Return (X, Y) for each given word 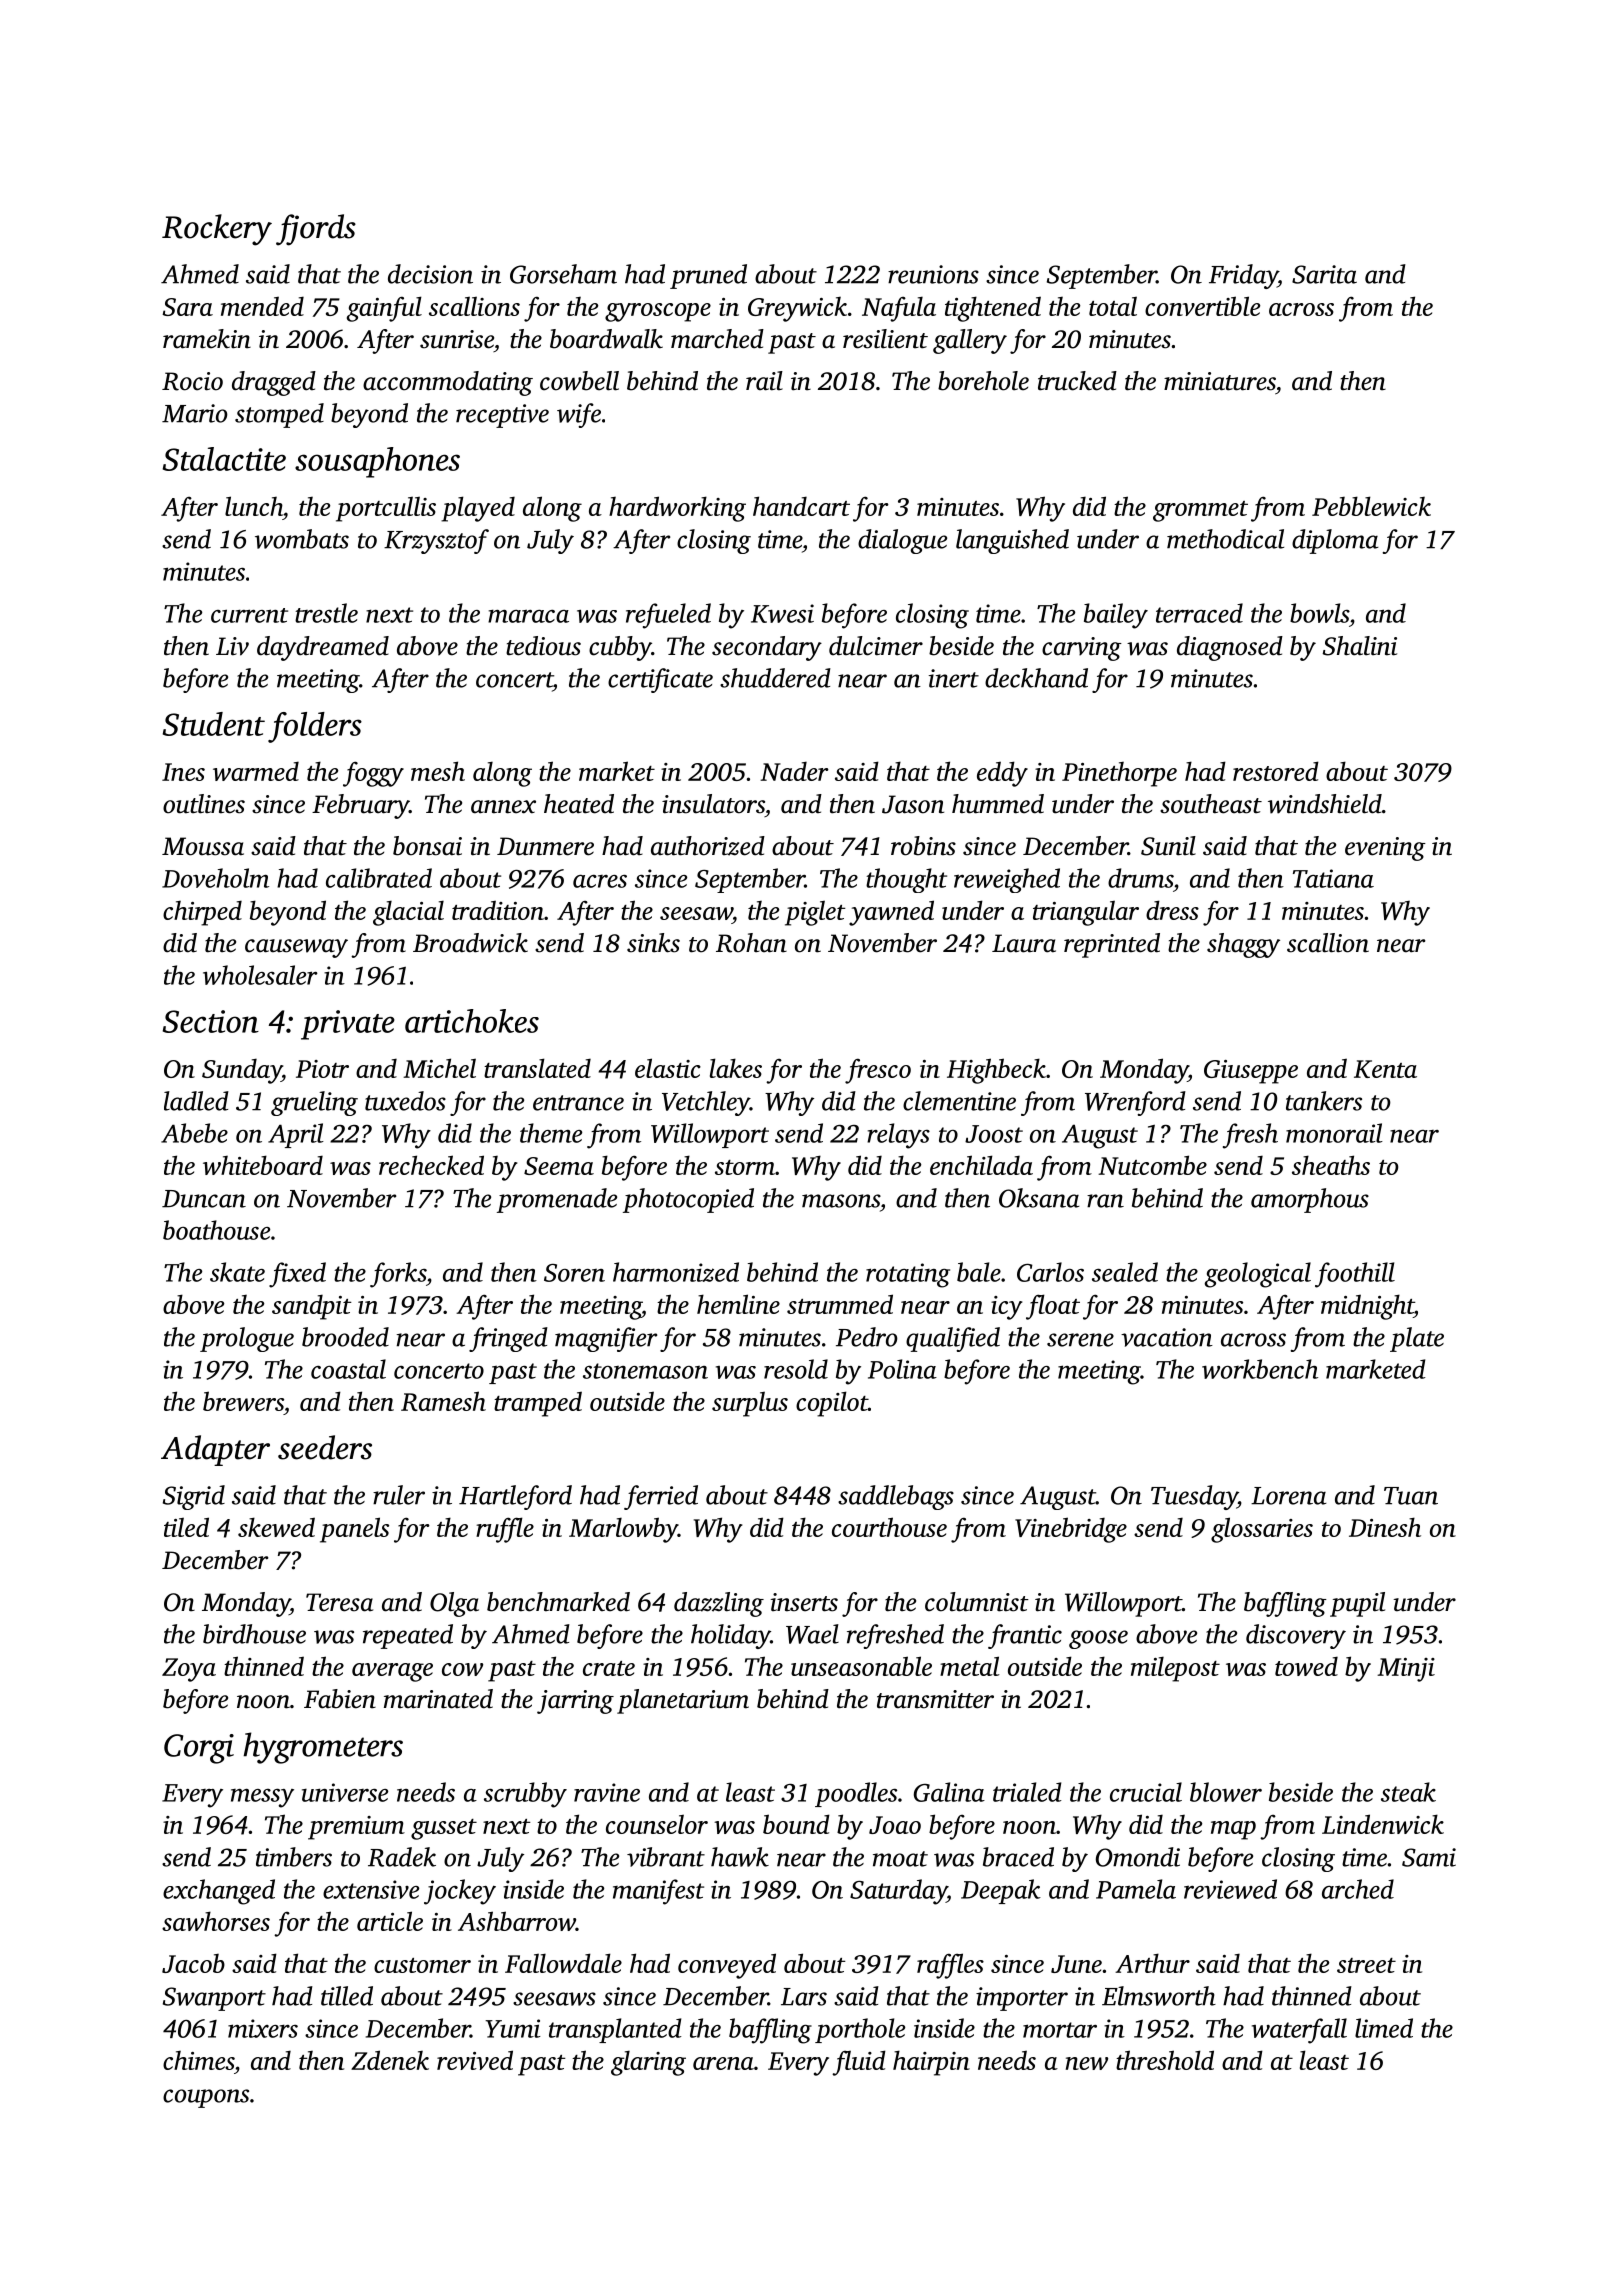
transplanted (615, 2030)
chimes (198, 2060)
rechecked (431, 1165)
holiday (730, 1636)
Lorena (1288, 1496)
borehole (983, 381)
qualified (953, 1339)
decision (430, 274)
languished (1012, 541)
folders (315, 727)
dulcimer (876, 646)
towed (1306, 1666)
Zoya (189, 1670)
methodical (1225, 539)
